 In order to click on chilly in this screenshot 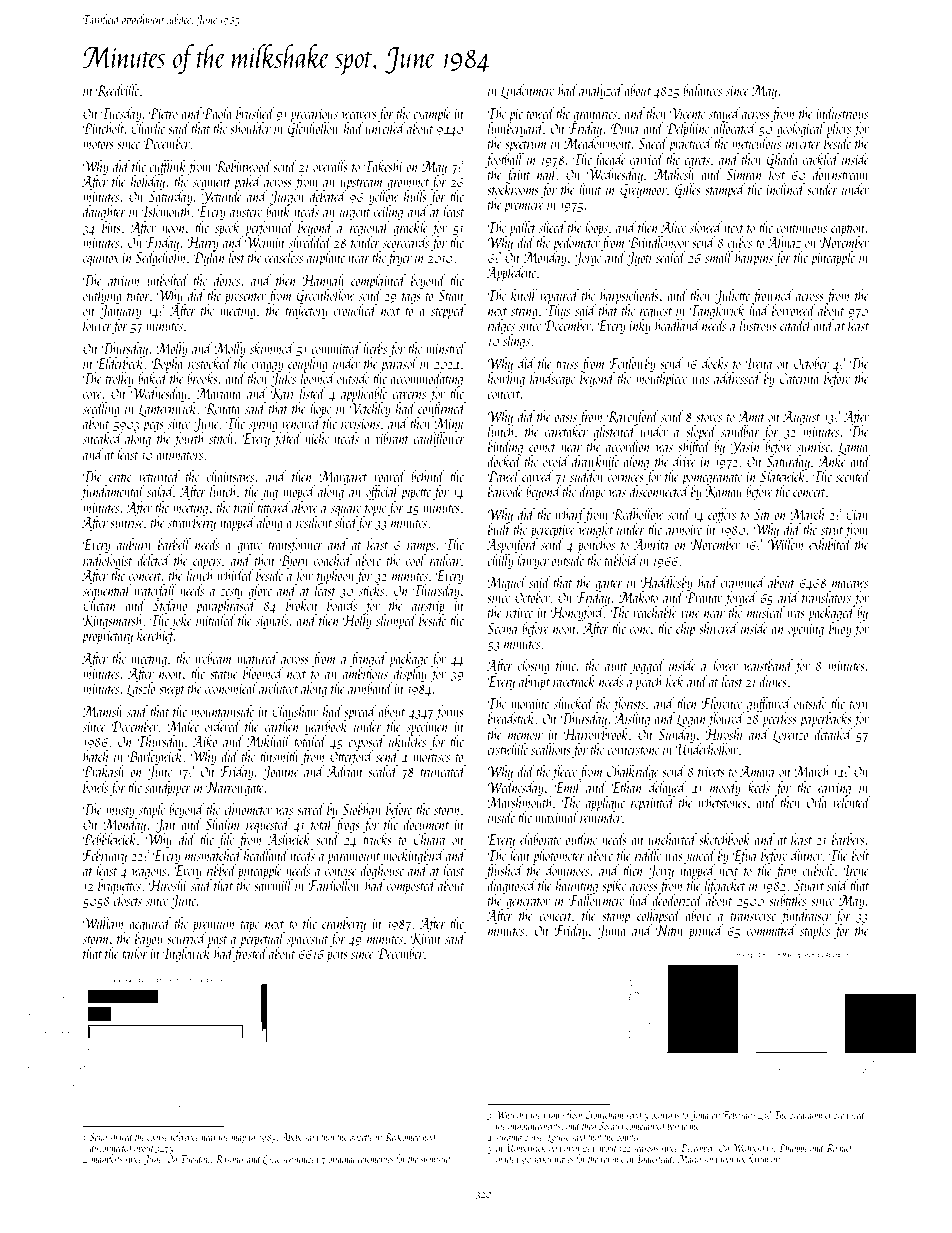, I will do `click(500, 561)`.
